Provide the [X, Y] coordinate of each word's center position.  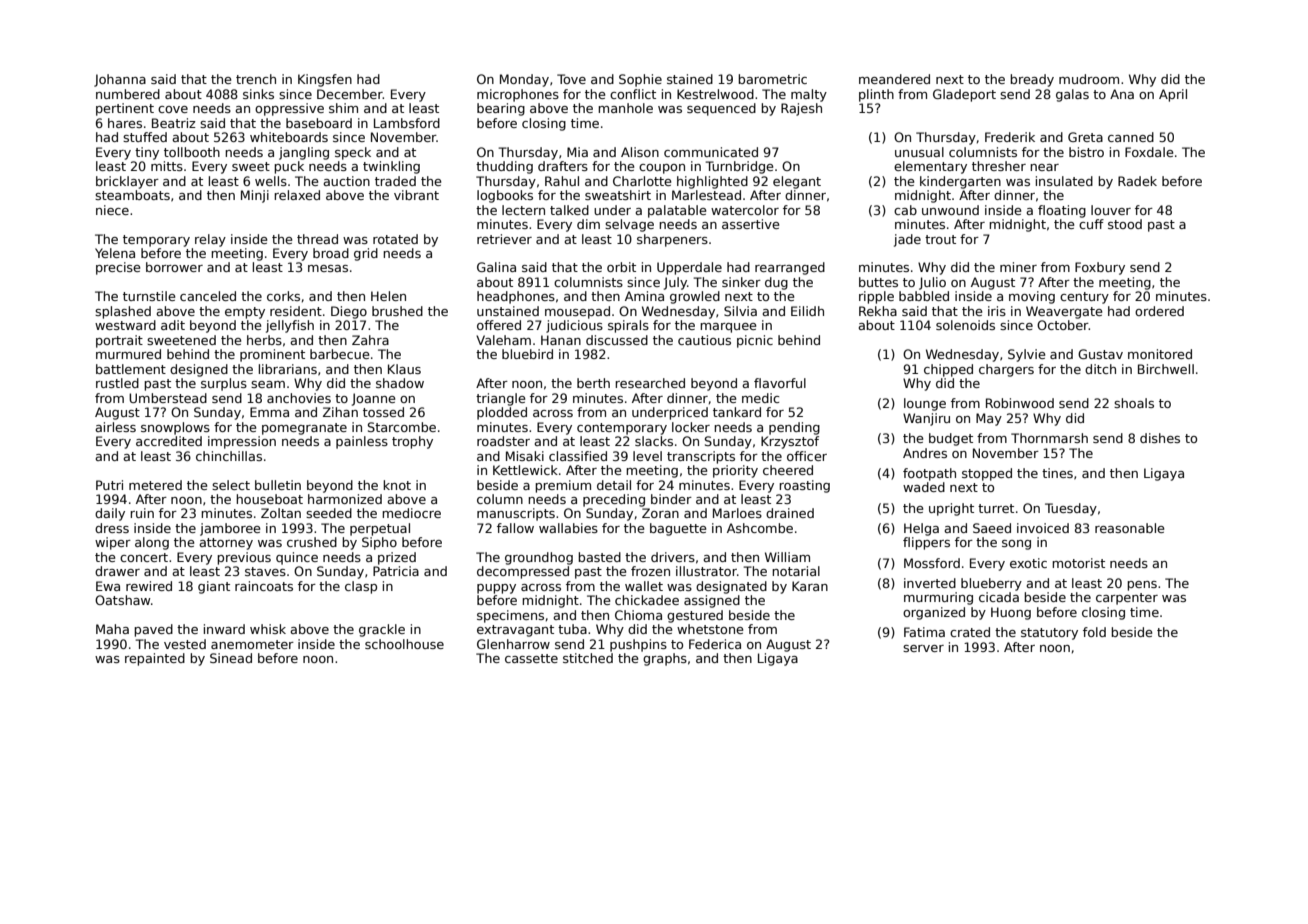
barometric [772, 79]
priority [735, 471]
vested [185, 644]
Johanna [120, 80]
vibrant [416, 195]
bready [1032, 80]
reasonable [1129, 528]
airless [115, 427]
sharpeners [672, 240]
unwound [950, 210]
